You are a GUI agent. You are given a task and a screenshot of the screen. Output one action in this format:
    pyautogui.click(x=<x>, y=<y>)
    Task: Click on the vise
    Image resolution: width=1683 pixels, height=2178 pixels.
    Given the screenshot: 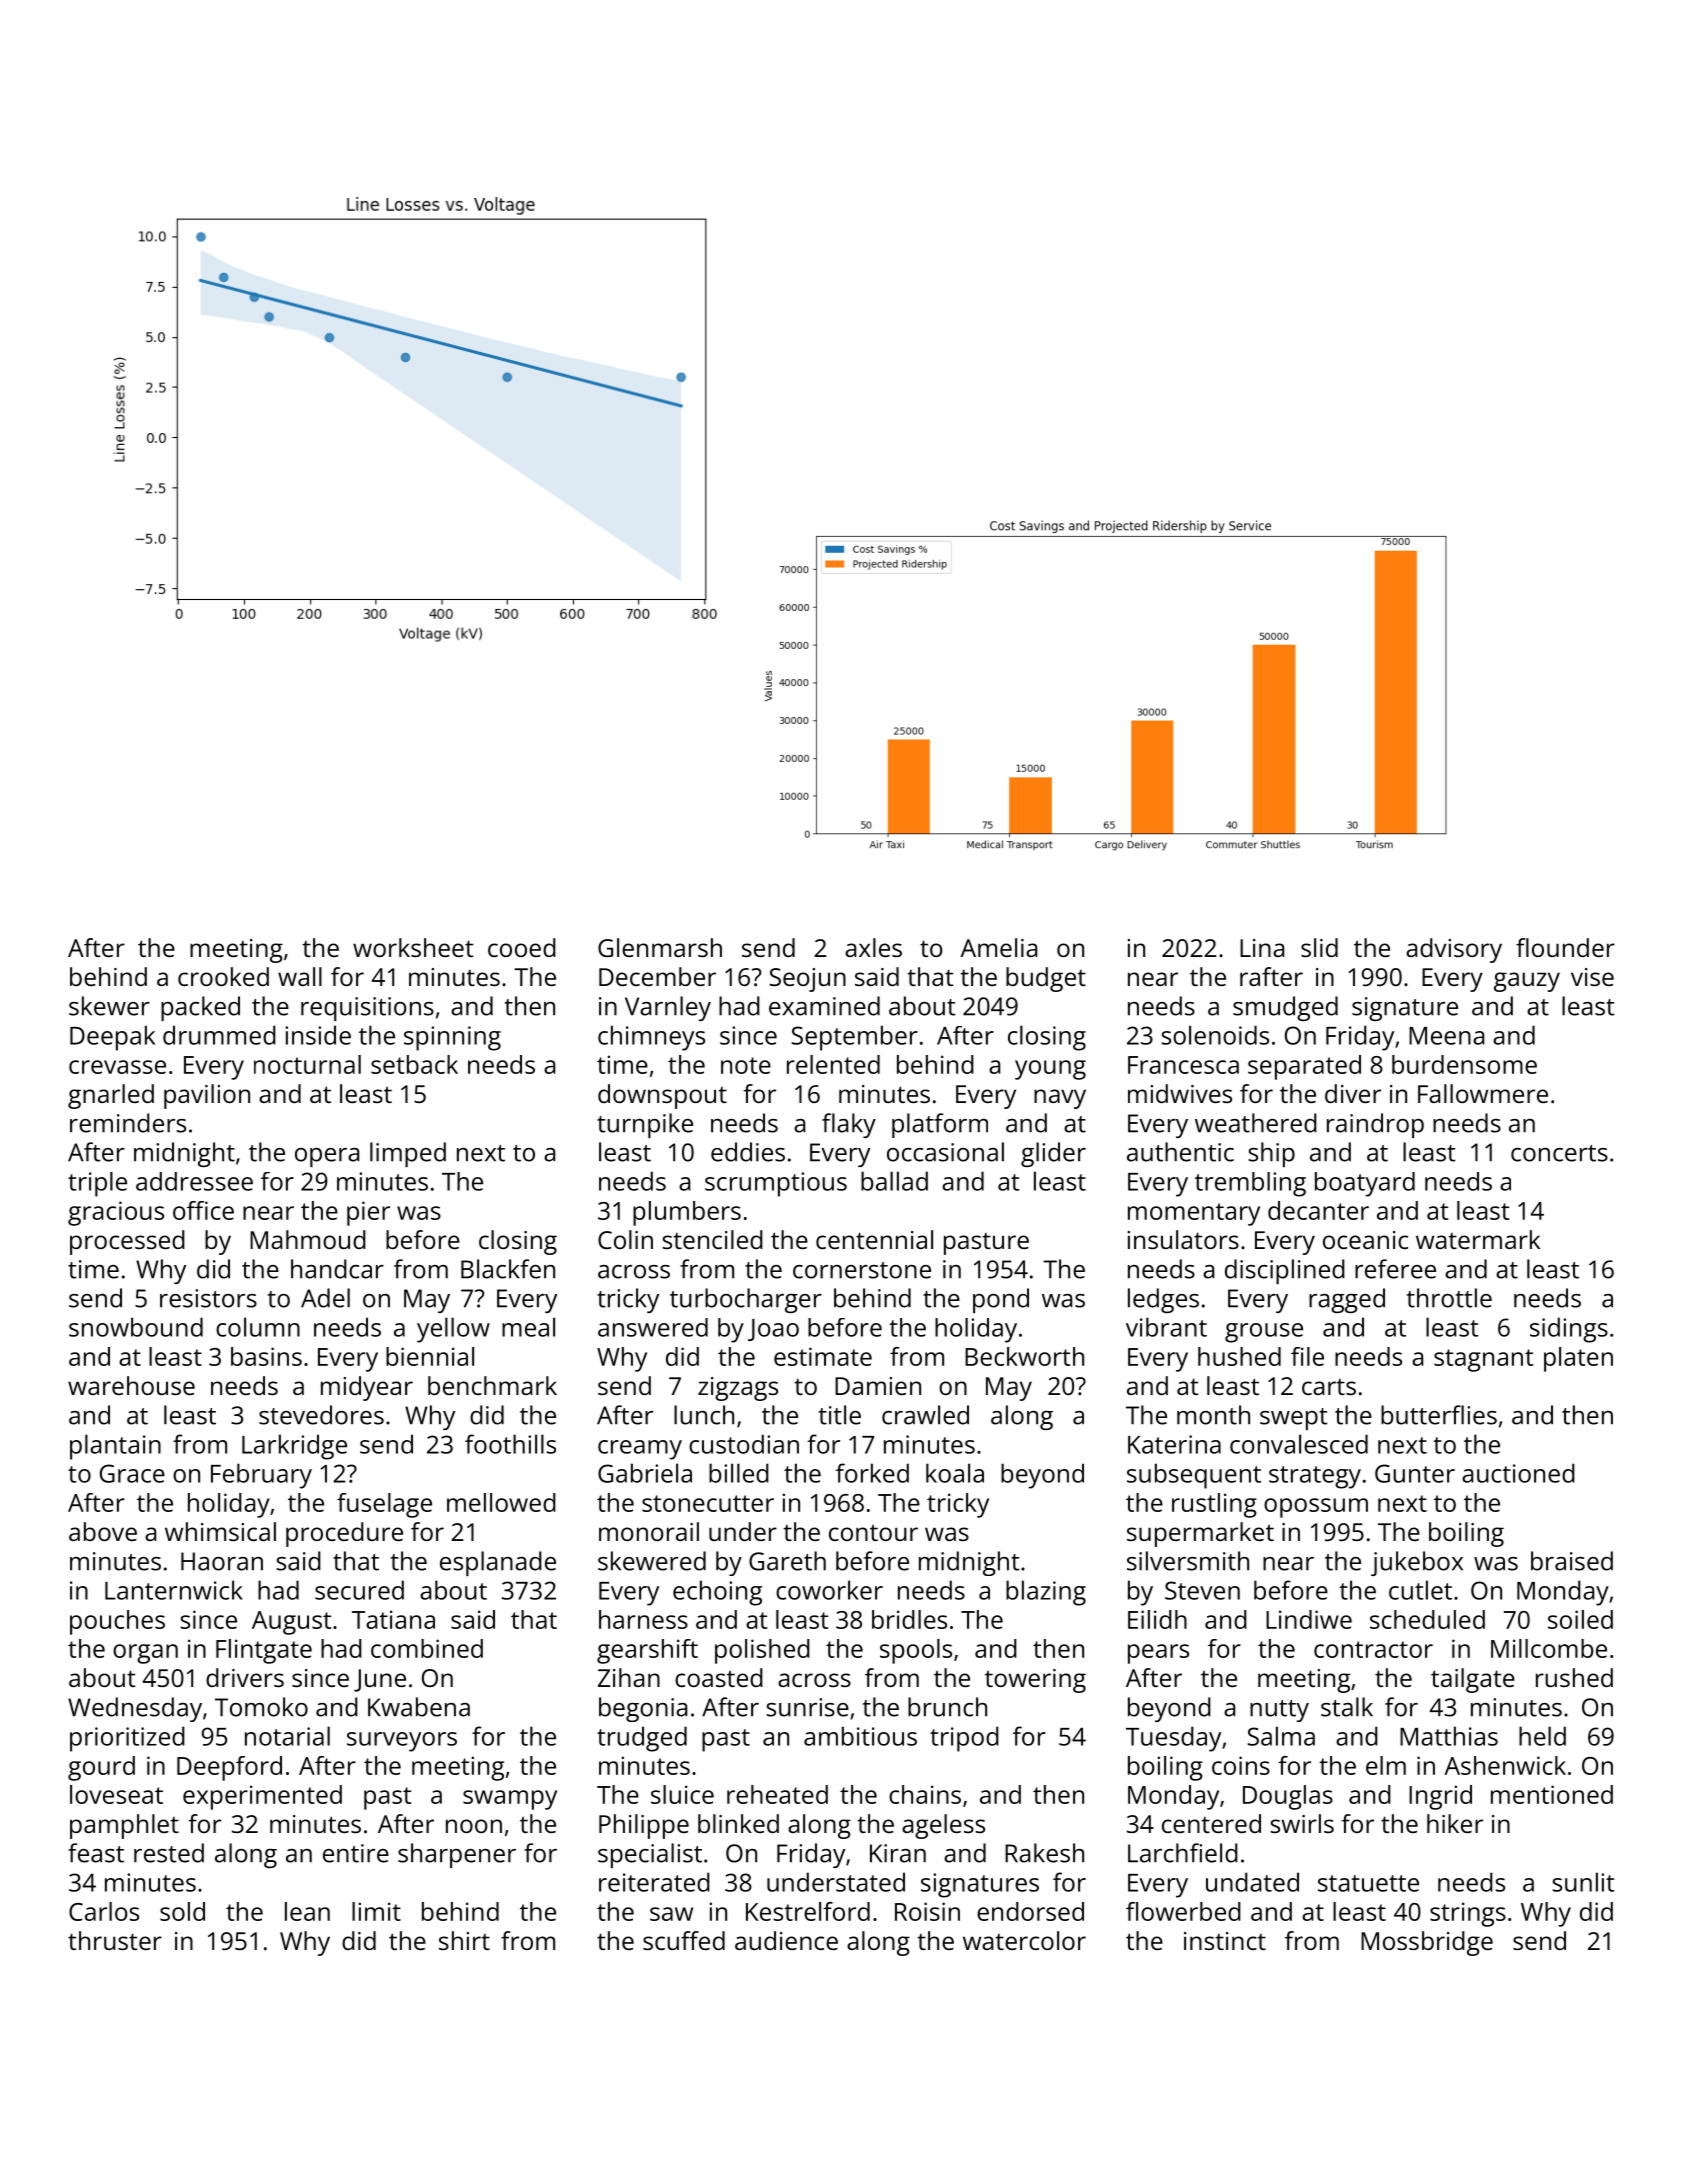 What is the action you would take?
    pyautogui.click(x=1592, y=977)
